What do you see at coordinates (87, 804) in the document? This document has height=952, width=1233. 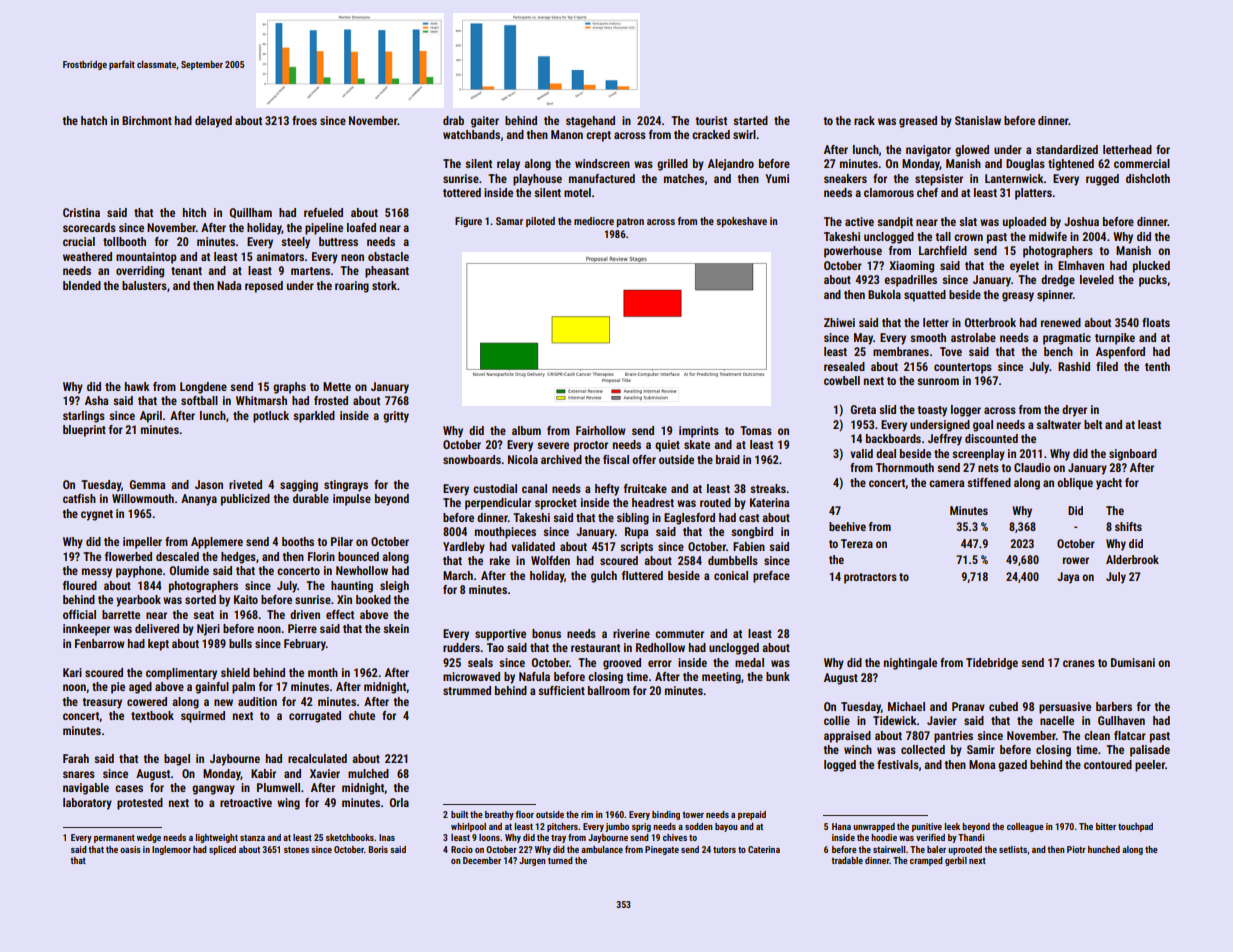 I see `laboratory` at bounding box center [87, 804].
